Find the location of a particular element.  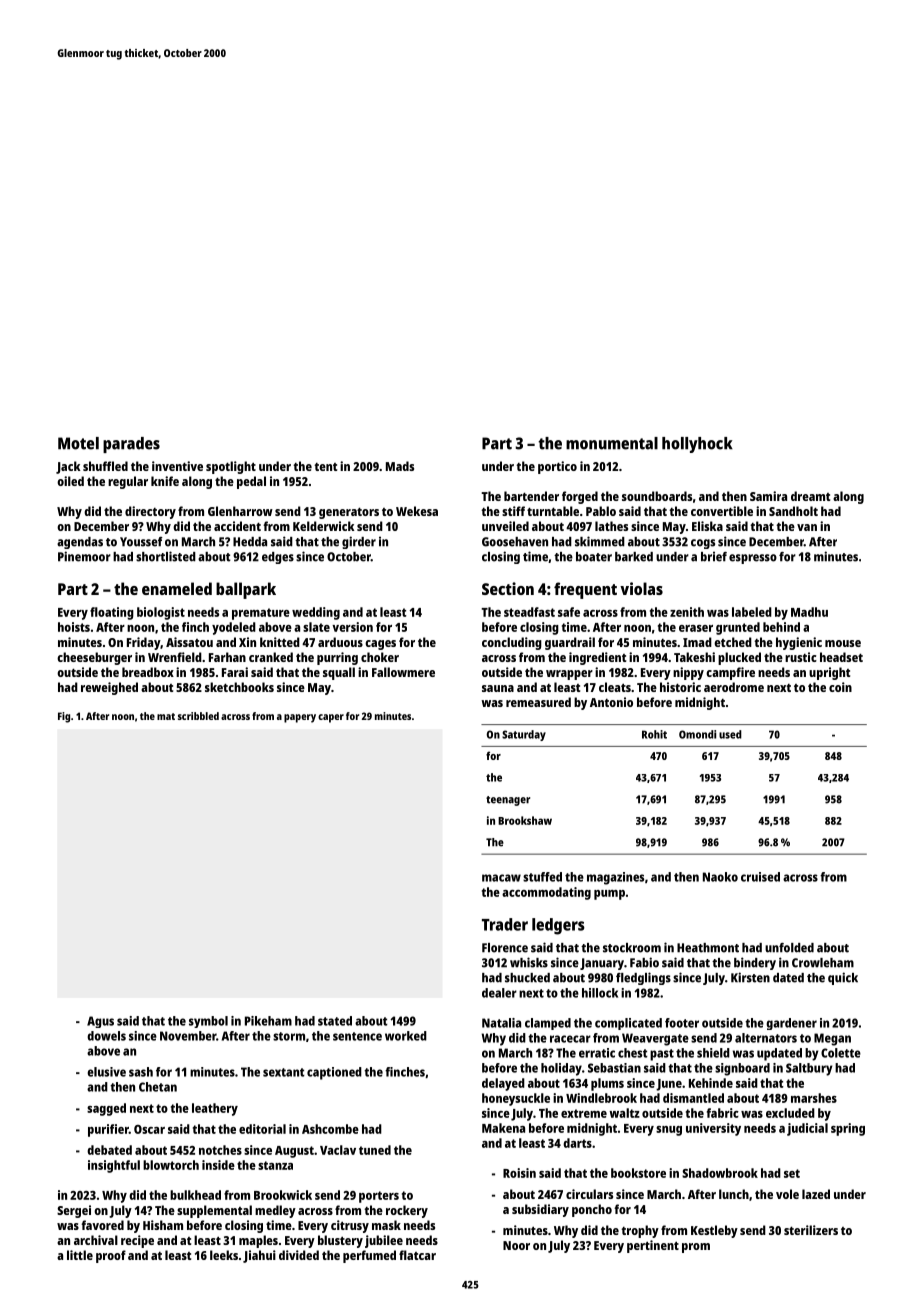

used is located at coordinates (730, 734).
